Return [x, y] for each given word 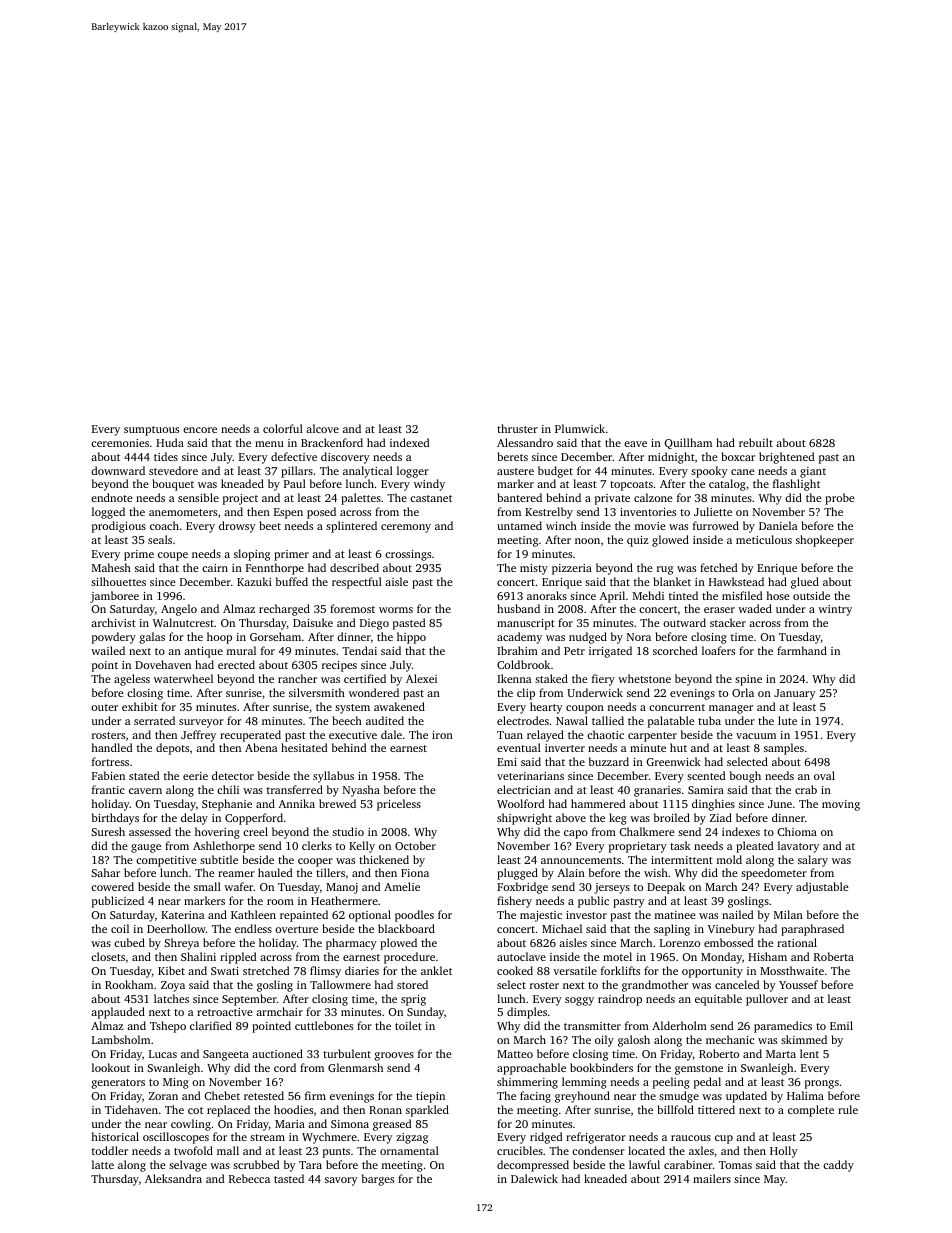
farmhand [802, 650]
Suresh [108, 831]
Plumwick [580, 428]
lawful [644, 1164]
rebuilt [756, 442]
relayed [545, 736]
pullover [767, 1000]
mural [241, 650]
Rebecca [249, 1178]
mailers [712, 1178]
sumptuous [151, 431]
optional [370, 916]
